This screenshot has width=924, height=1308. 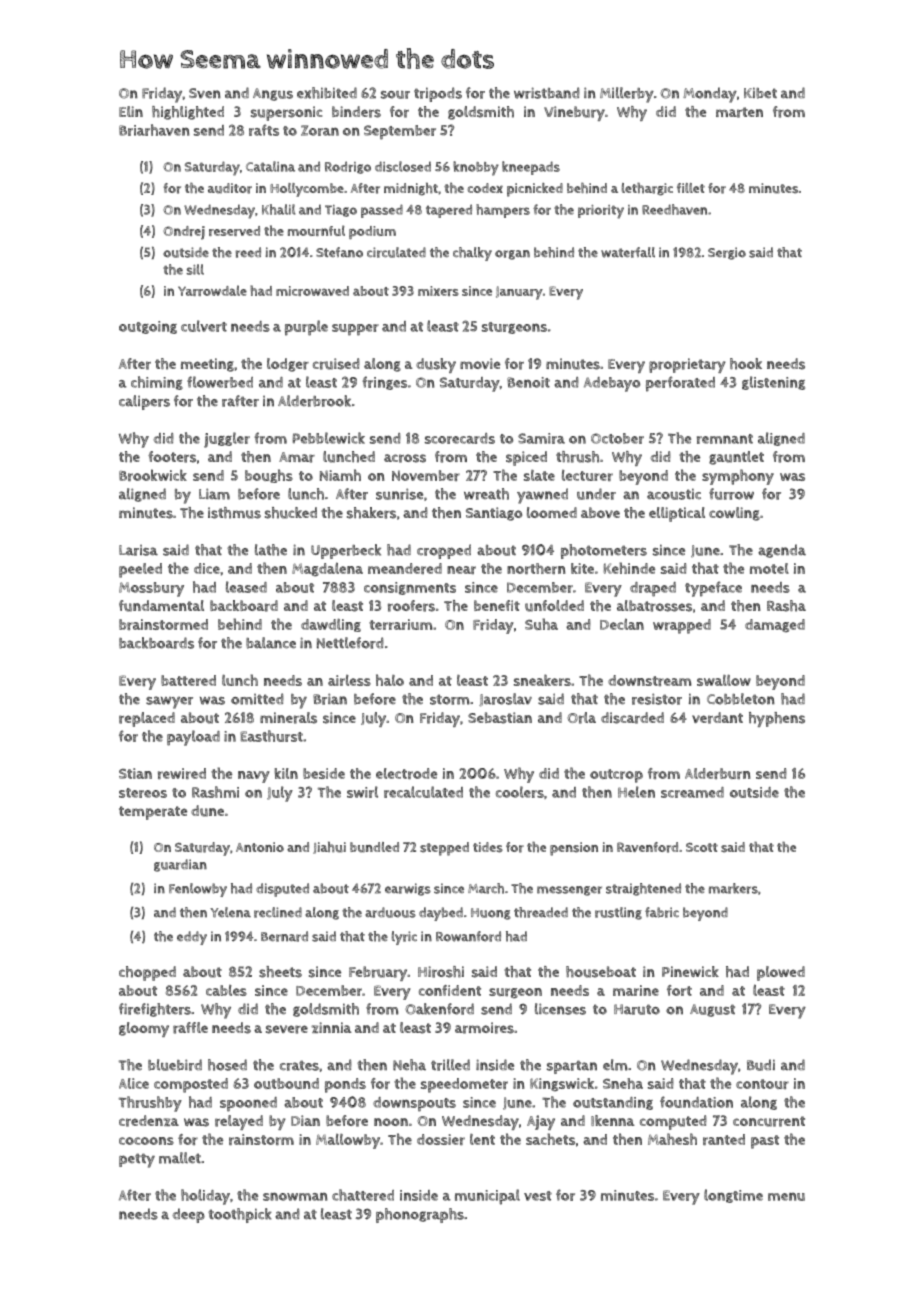 I want to click on dune, so click(x=207, y=811).
